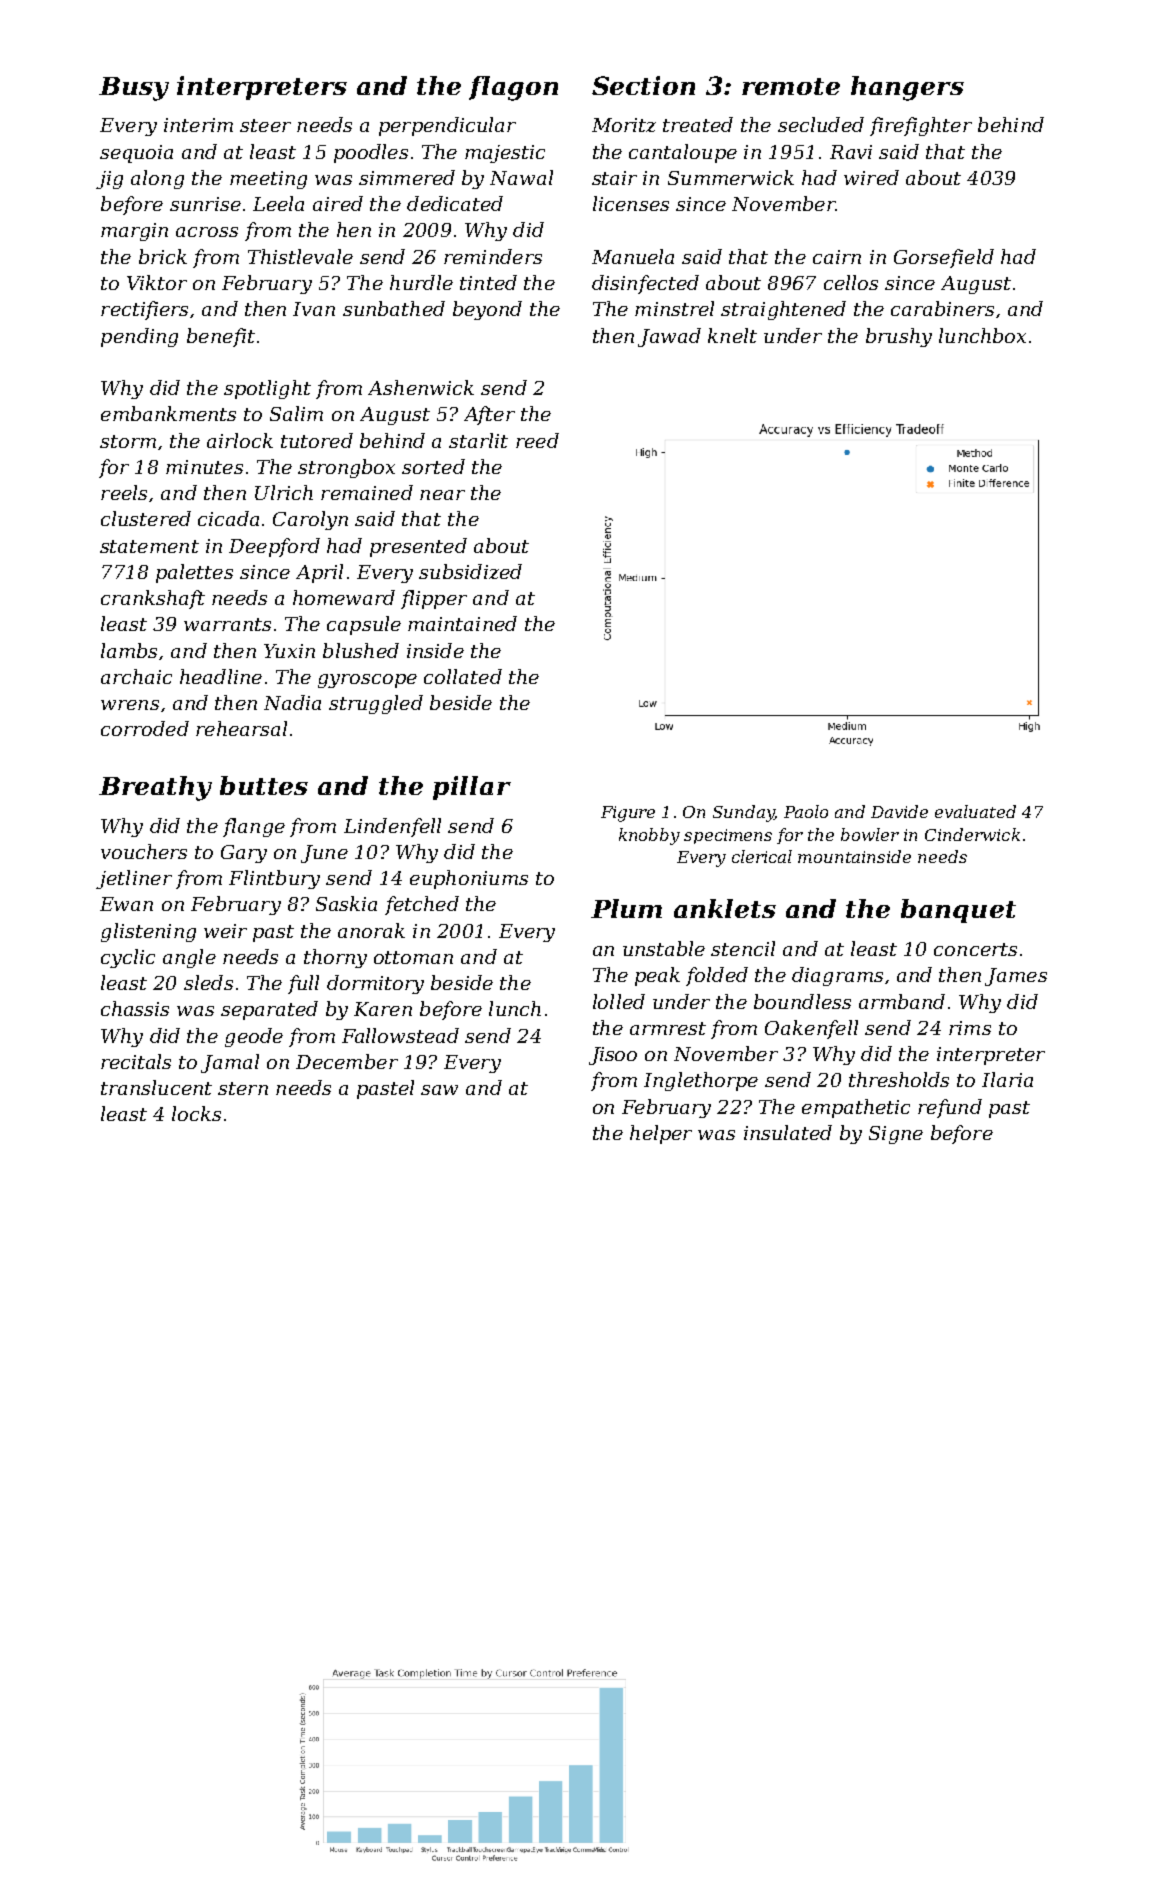 The height and width of the page is (1899, 1153). I want to click on Fallowstead, so click(400, 1035).
